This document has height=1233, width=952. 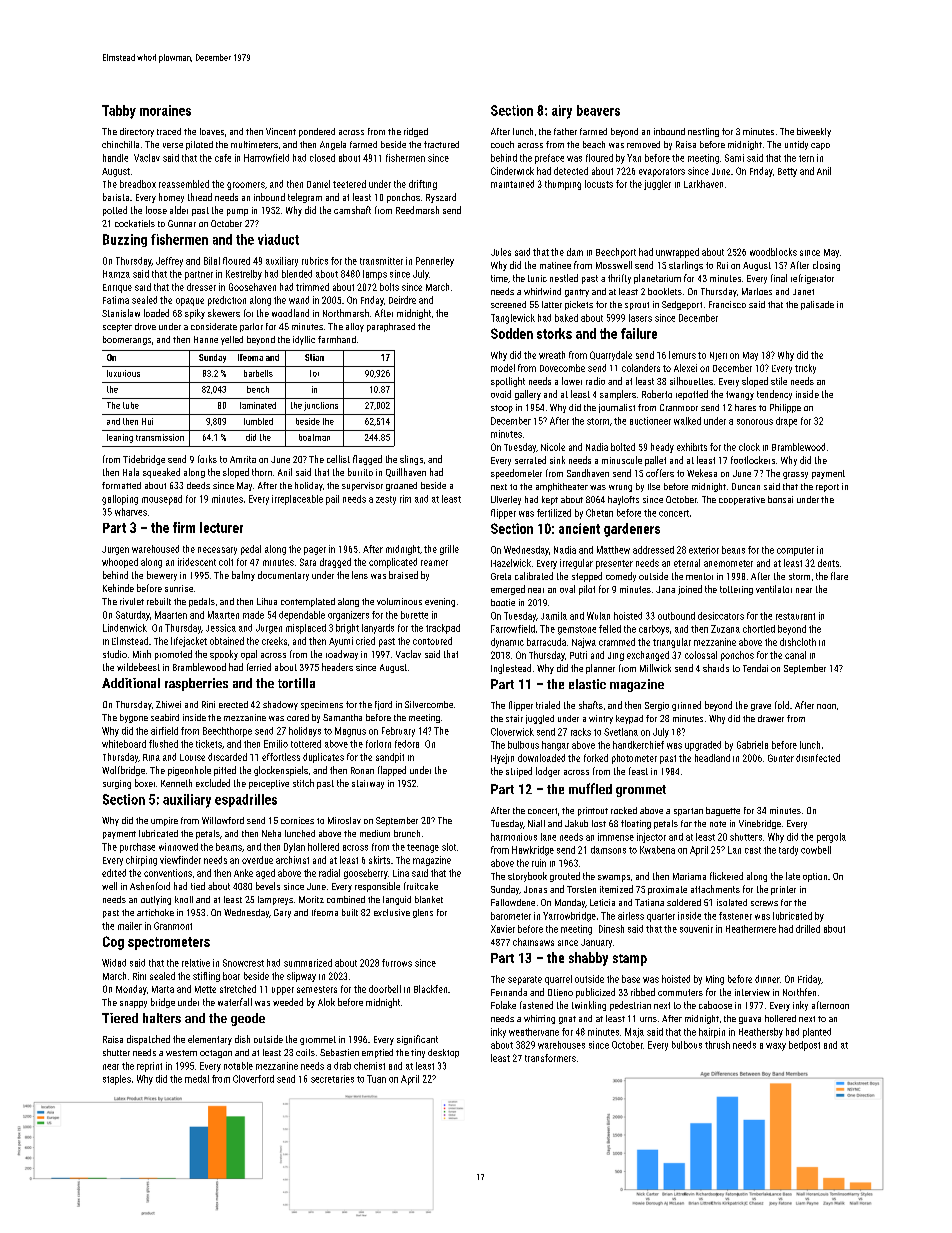 What do you see at coordinates (787, 172) in the document?
I see `Betty` at bounding box center [787, 172].
